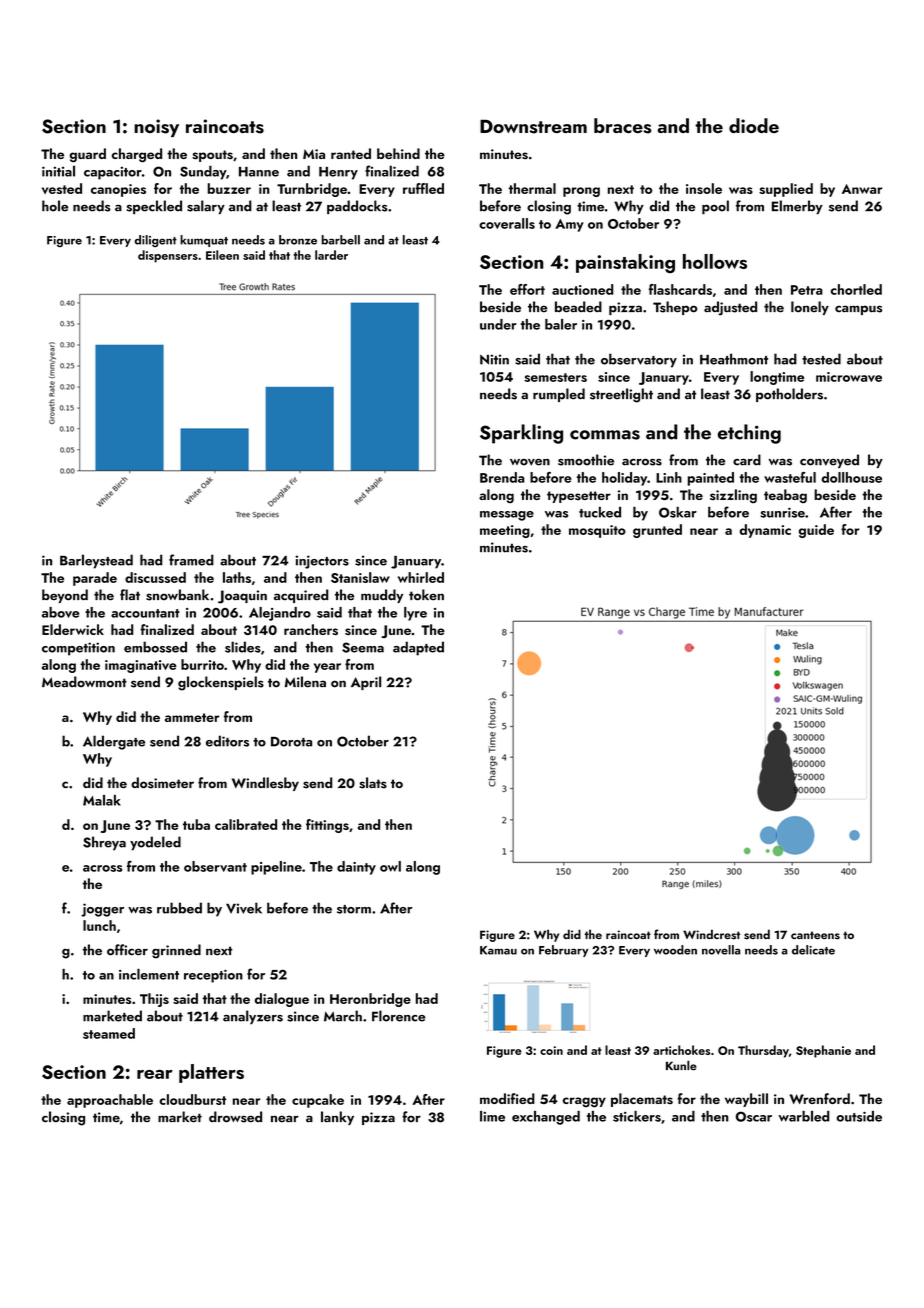 The image size is (924, 1308). What do you see at coordinates (815, 935) in the screenshot?
I see `canteens` at bounding box center [815, 935].
